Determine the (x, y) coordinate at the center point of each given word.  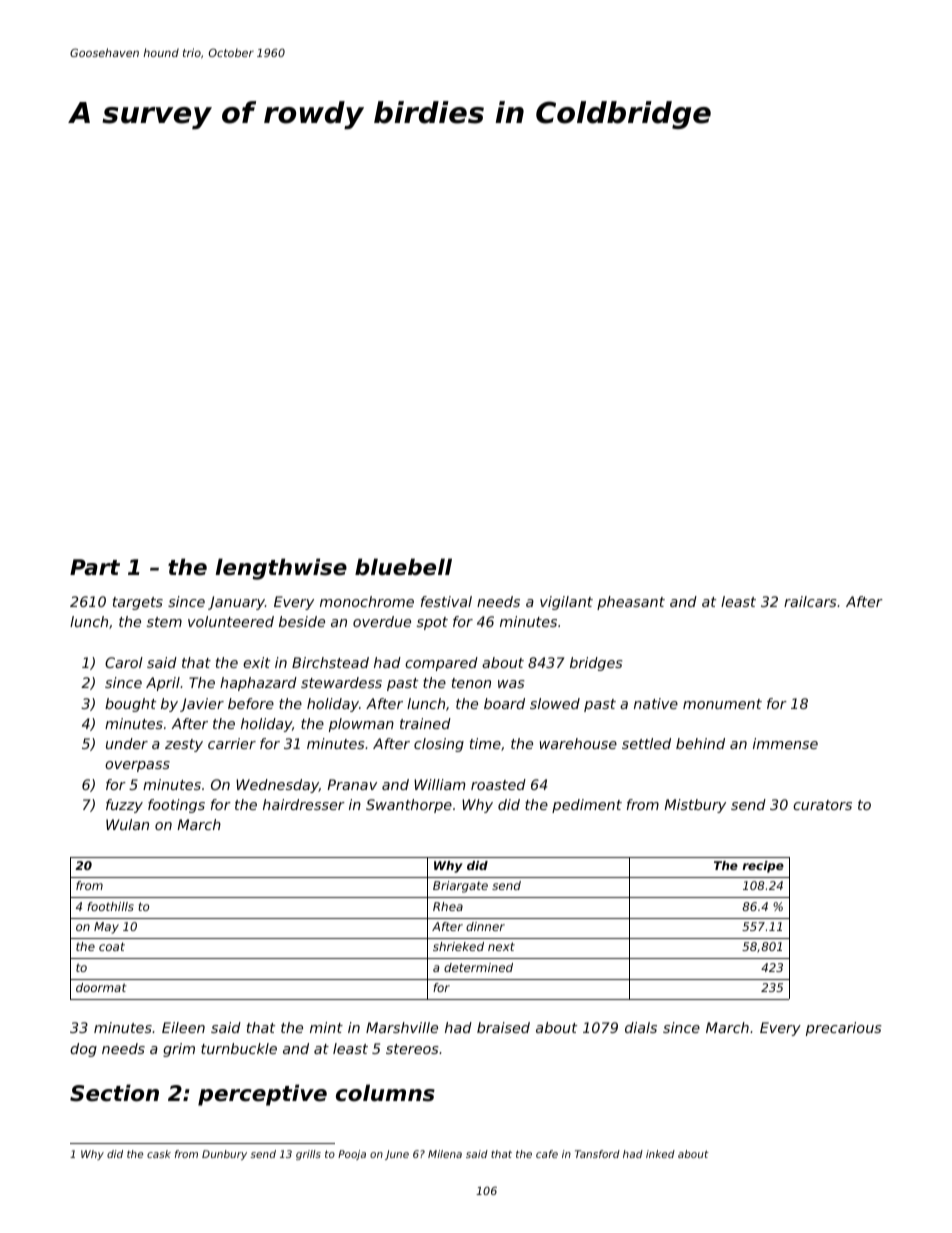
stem (164, 622)
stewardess (341, 682)
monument (722, 704)
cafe (547, 1154)
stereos (412, 1049)
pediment (587, 806)
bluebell (403, 567)
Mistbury (695, 806)
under (127, 743)
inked (660, 1154)
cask (159, 1154)
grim (179, 1050)
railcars (810, 601)
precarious (844, 1029)
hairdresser (304, 804)
